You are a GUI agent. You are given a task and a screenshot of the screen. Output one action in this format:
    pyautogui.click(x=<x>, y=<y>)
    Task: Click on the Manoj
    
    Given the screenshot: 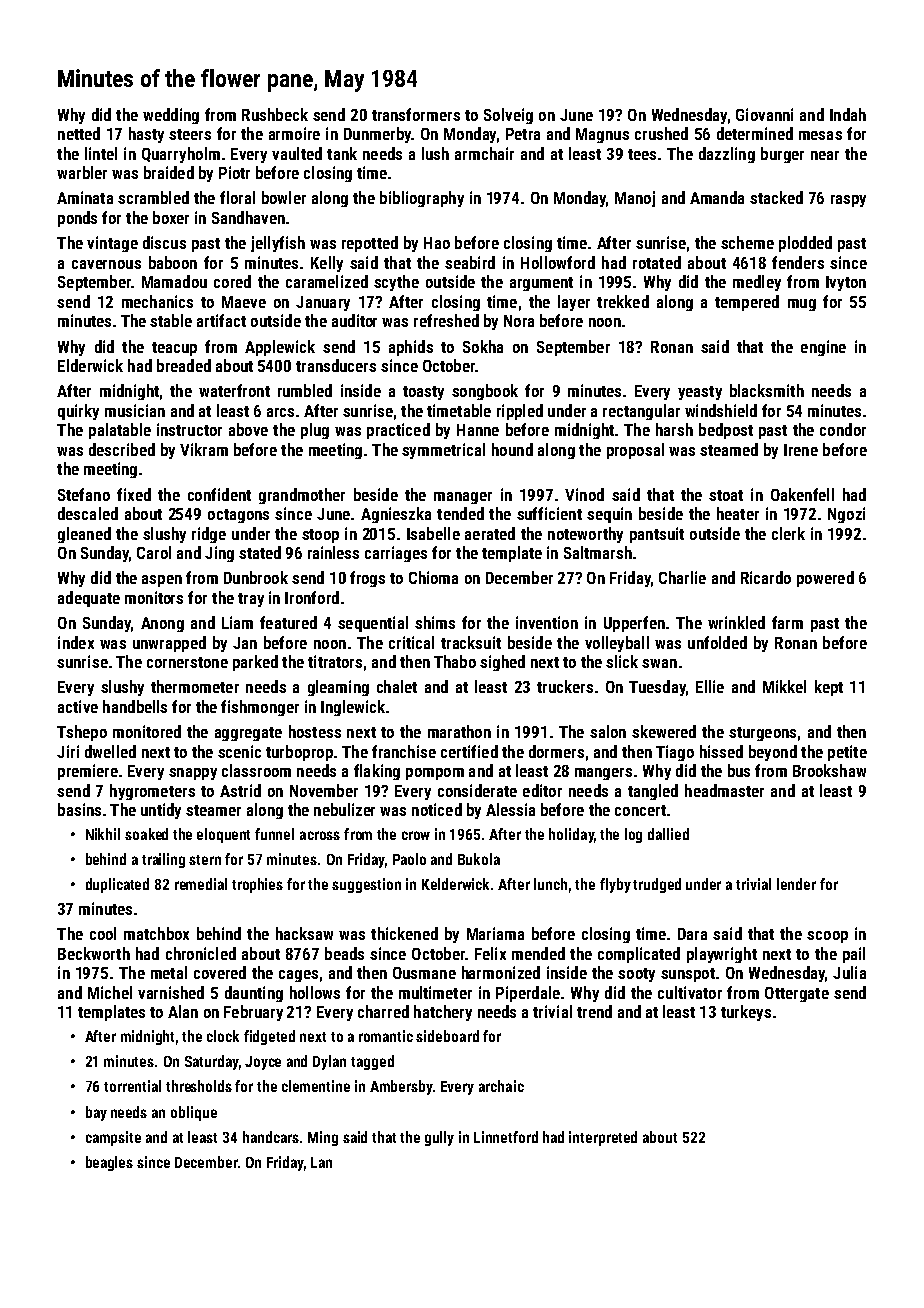 What is the action you would take?
    pyautogui.click(x=635, y=199)
